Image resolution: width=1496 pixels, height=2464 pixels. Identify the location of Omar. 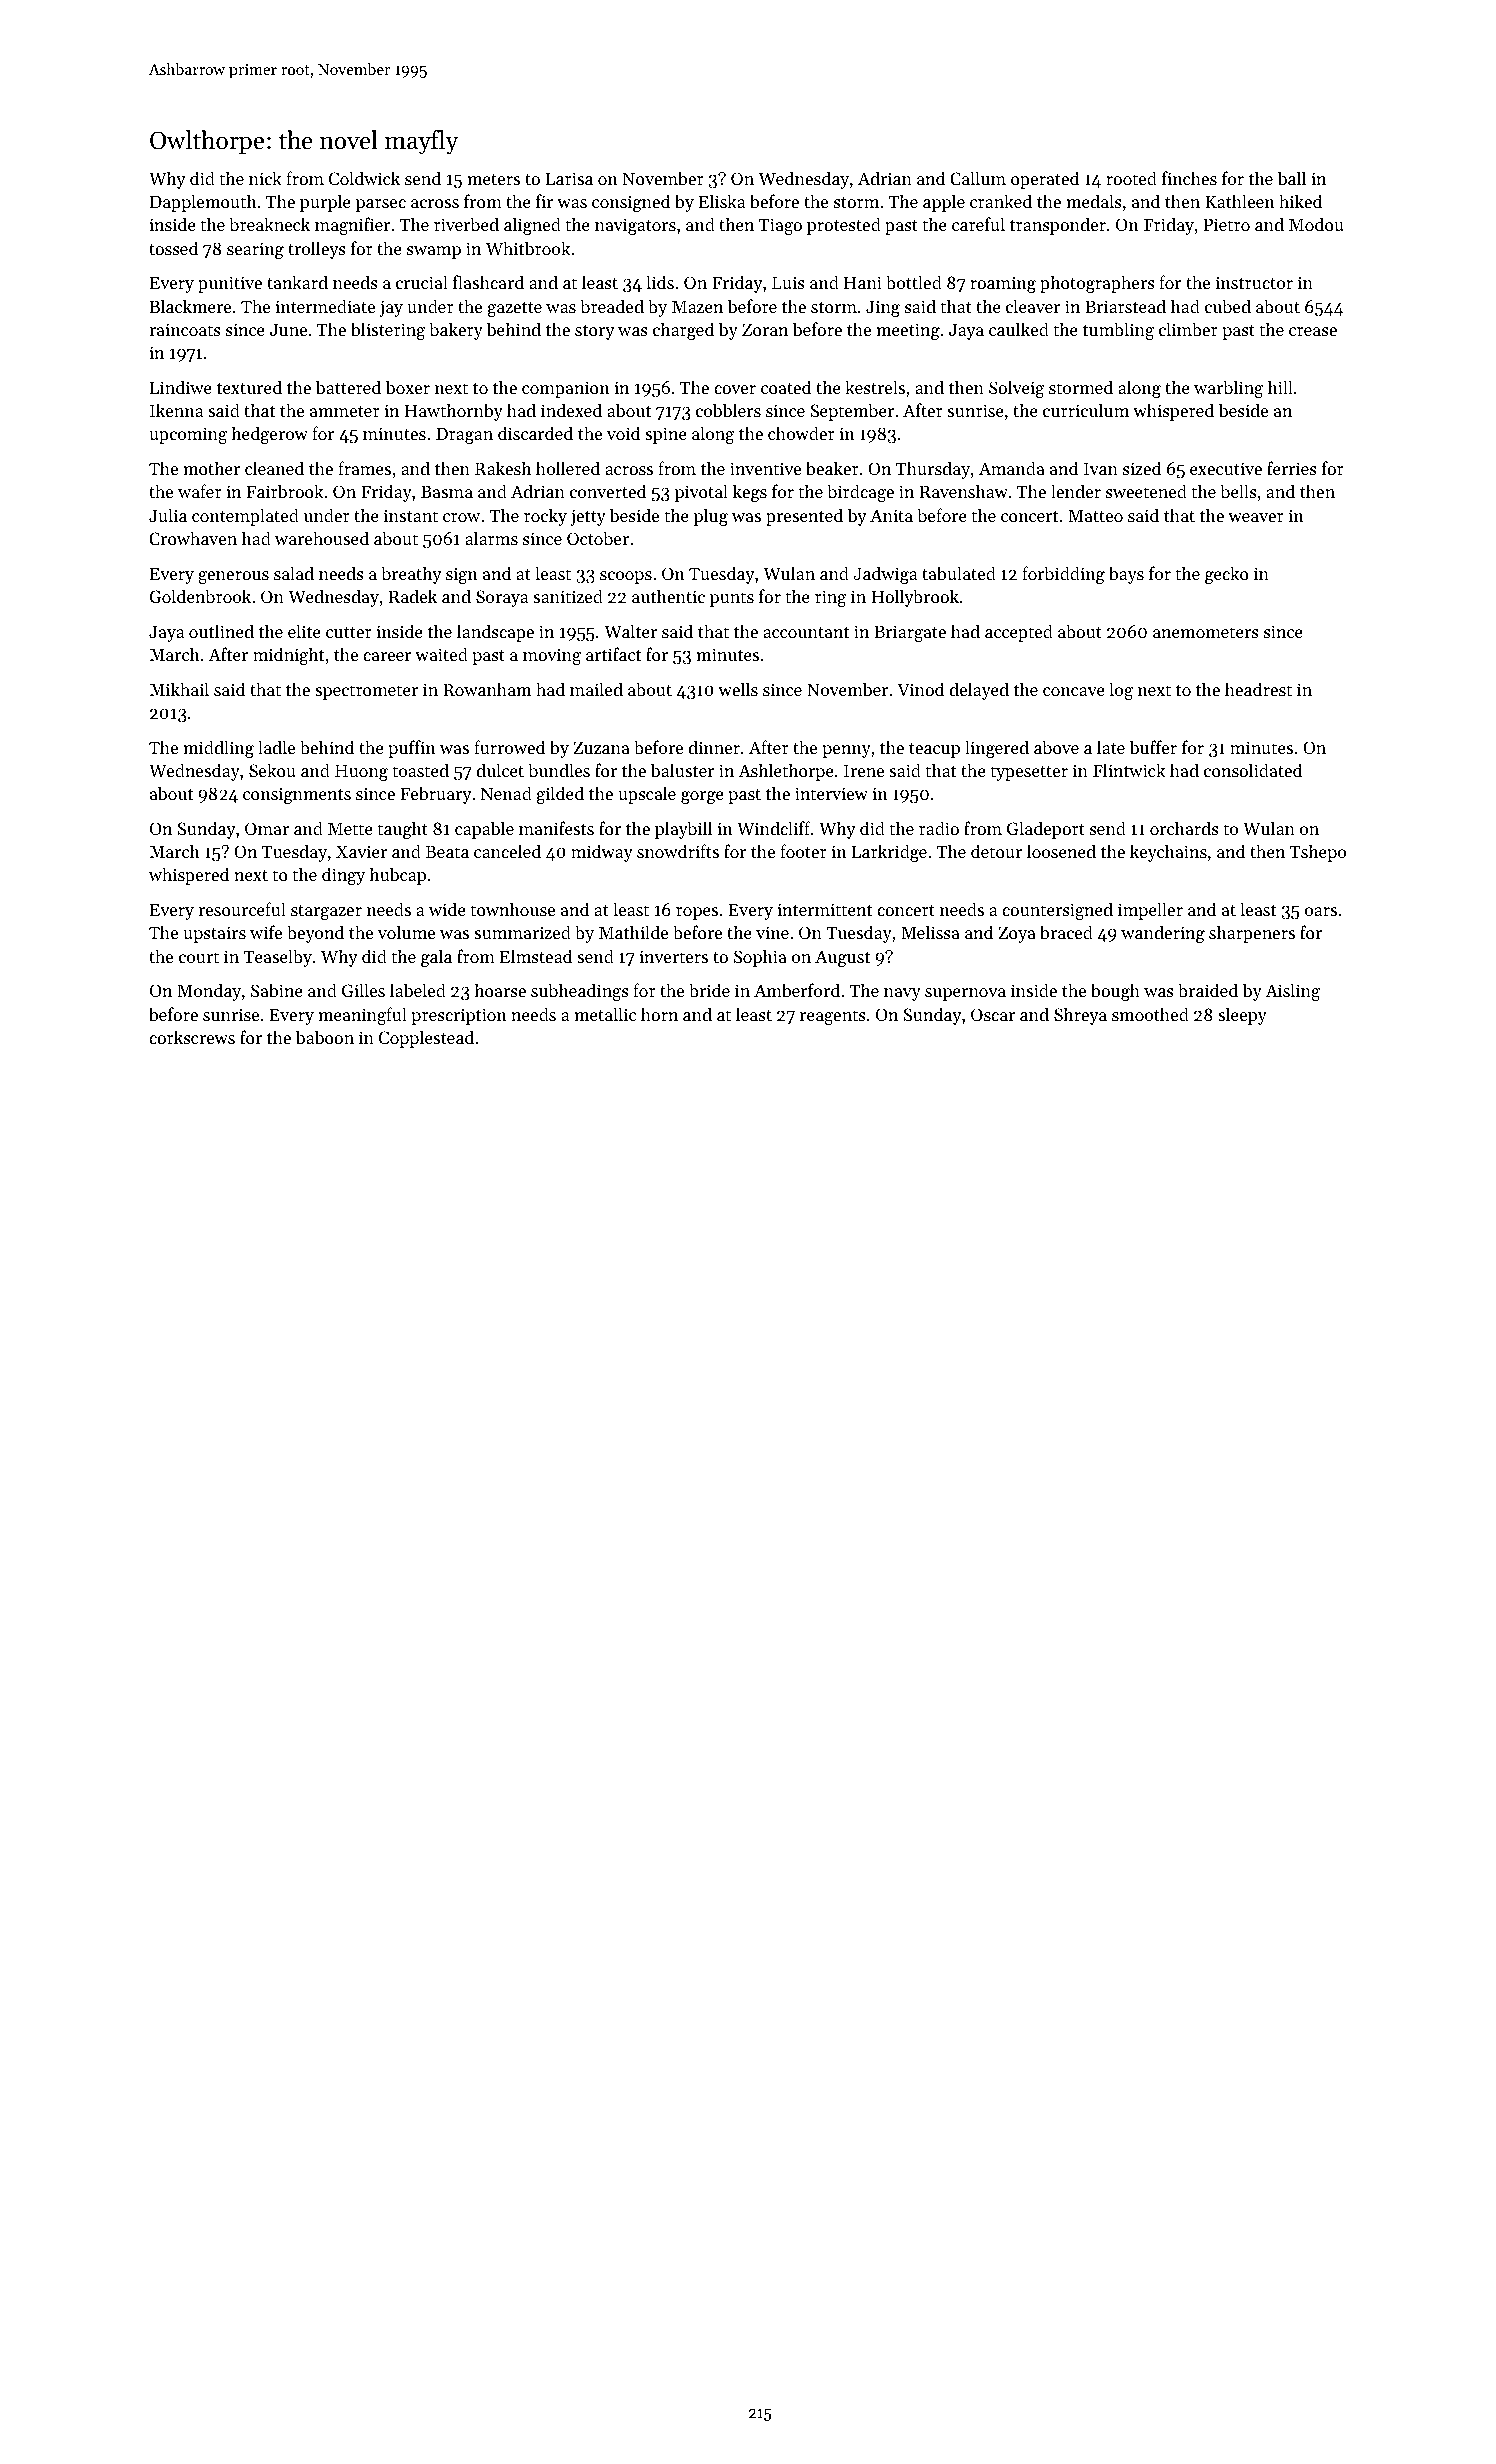
(267, 828).
